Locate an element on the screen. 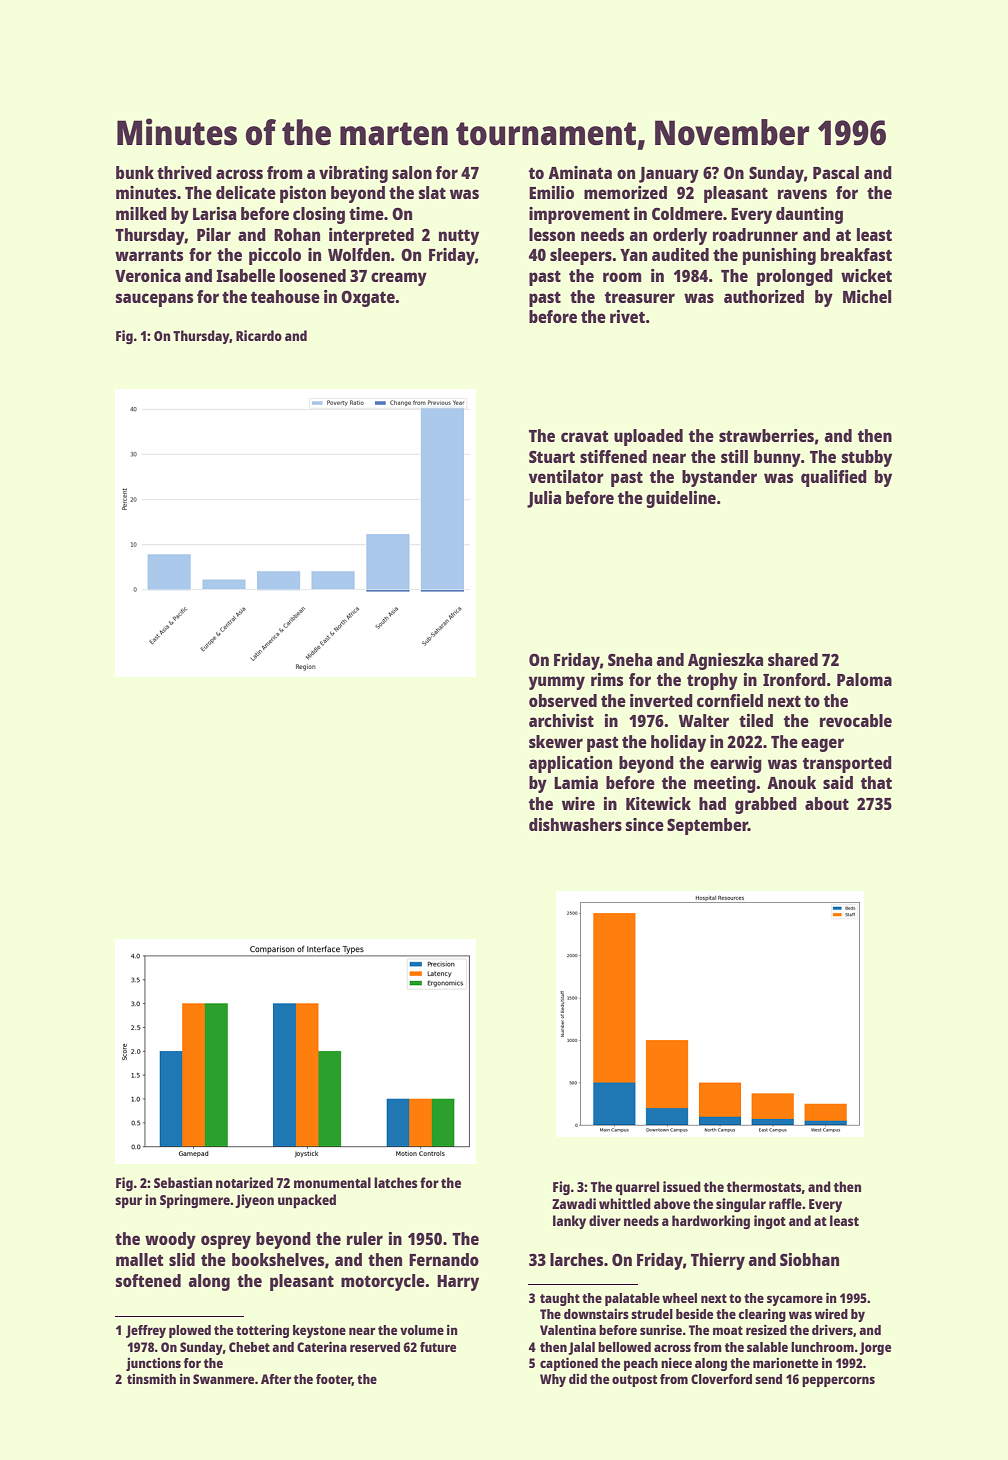 The width and height of the screenshot is (1008, 1460). tinsmith is located at coordinates (151, 1379).
